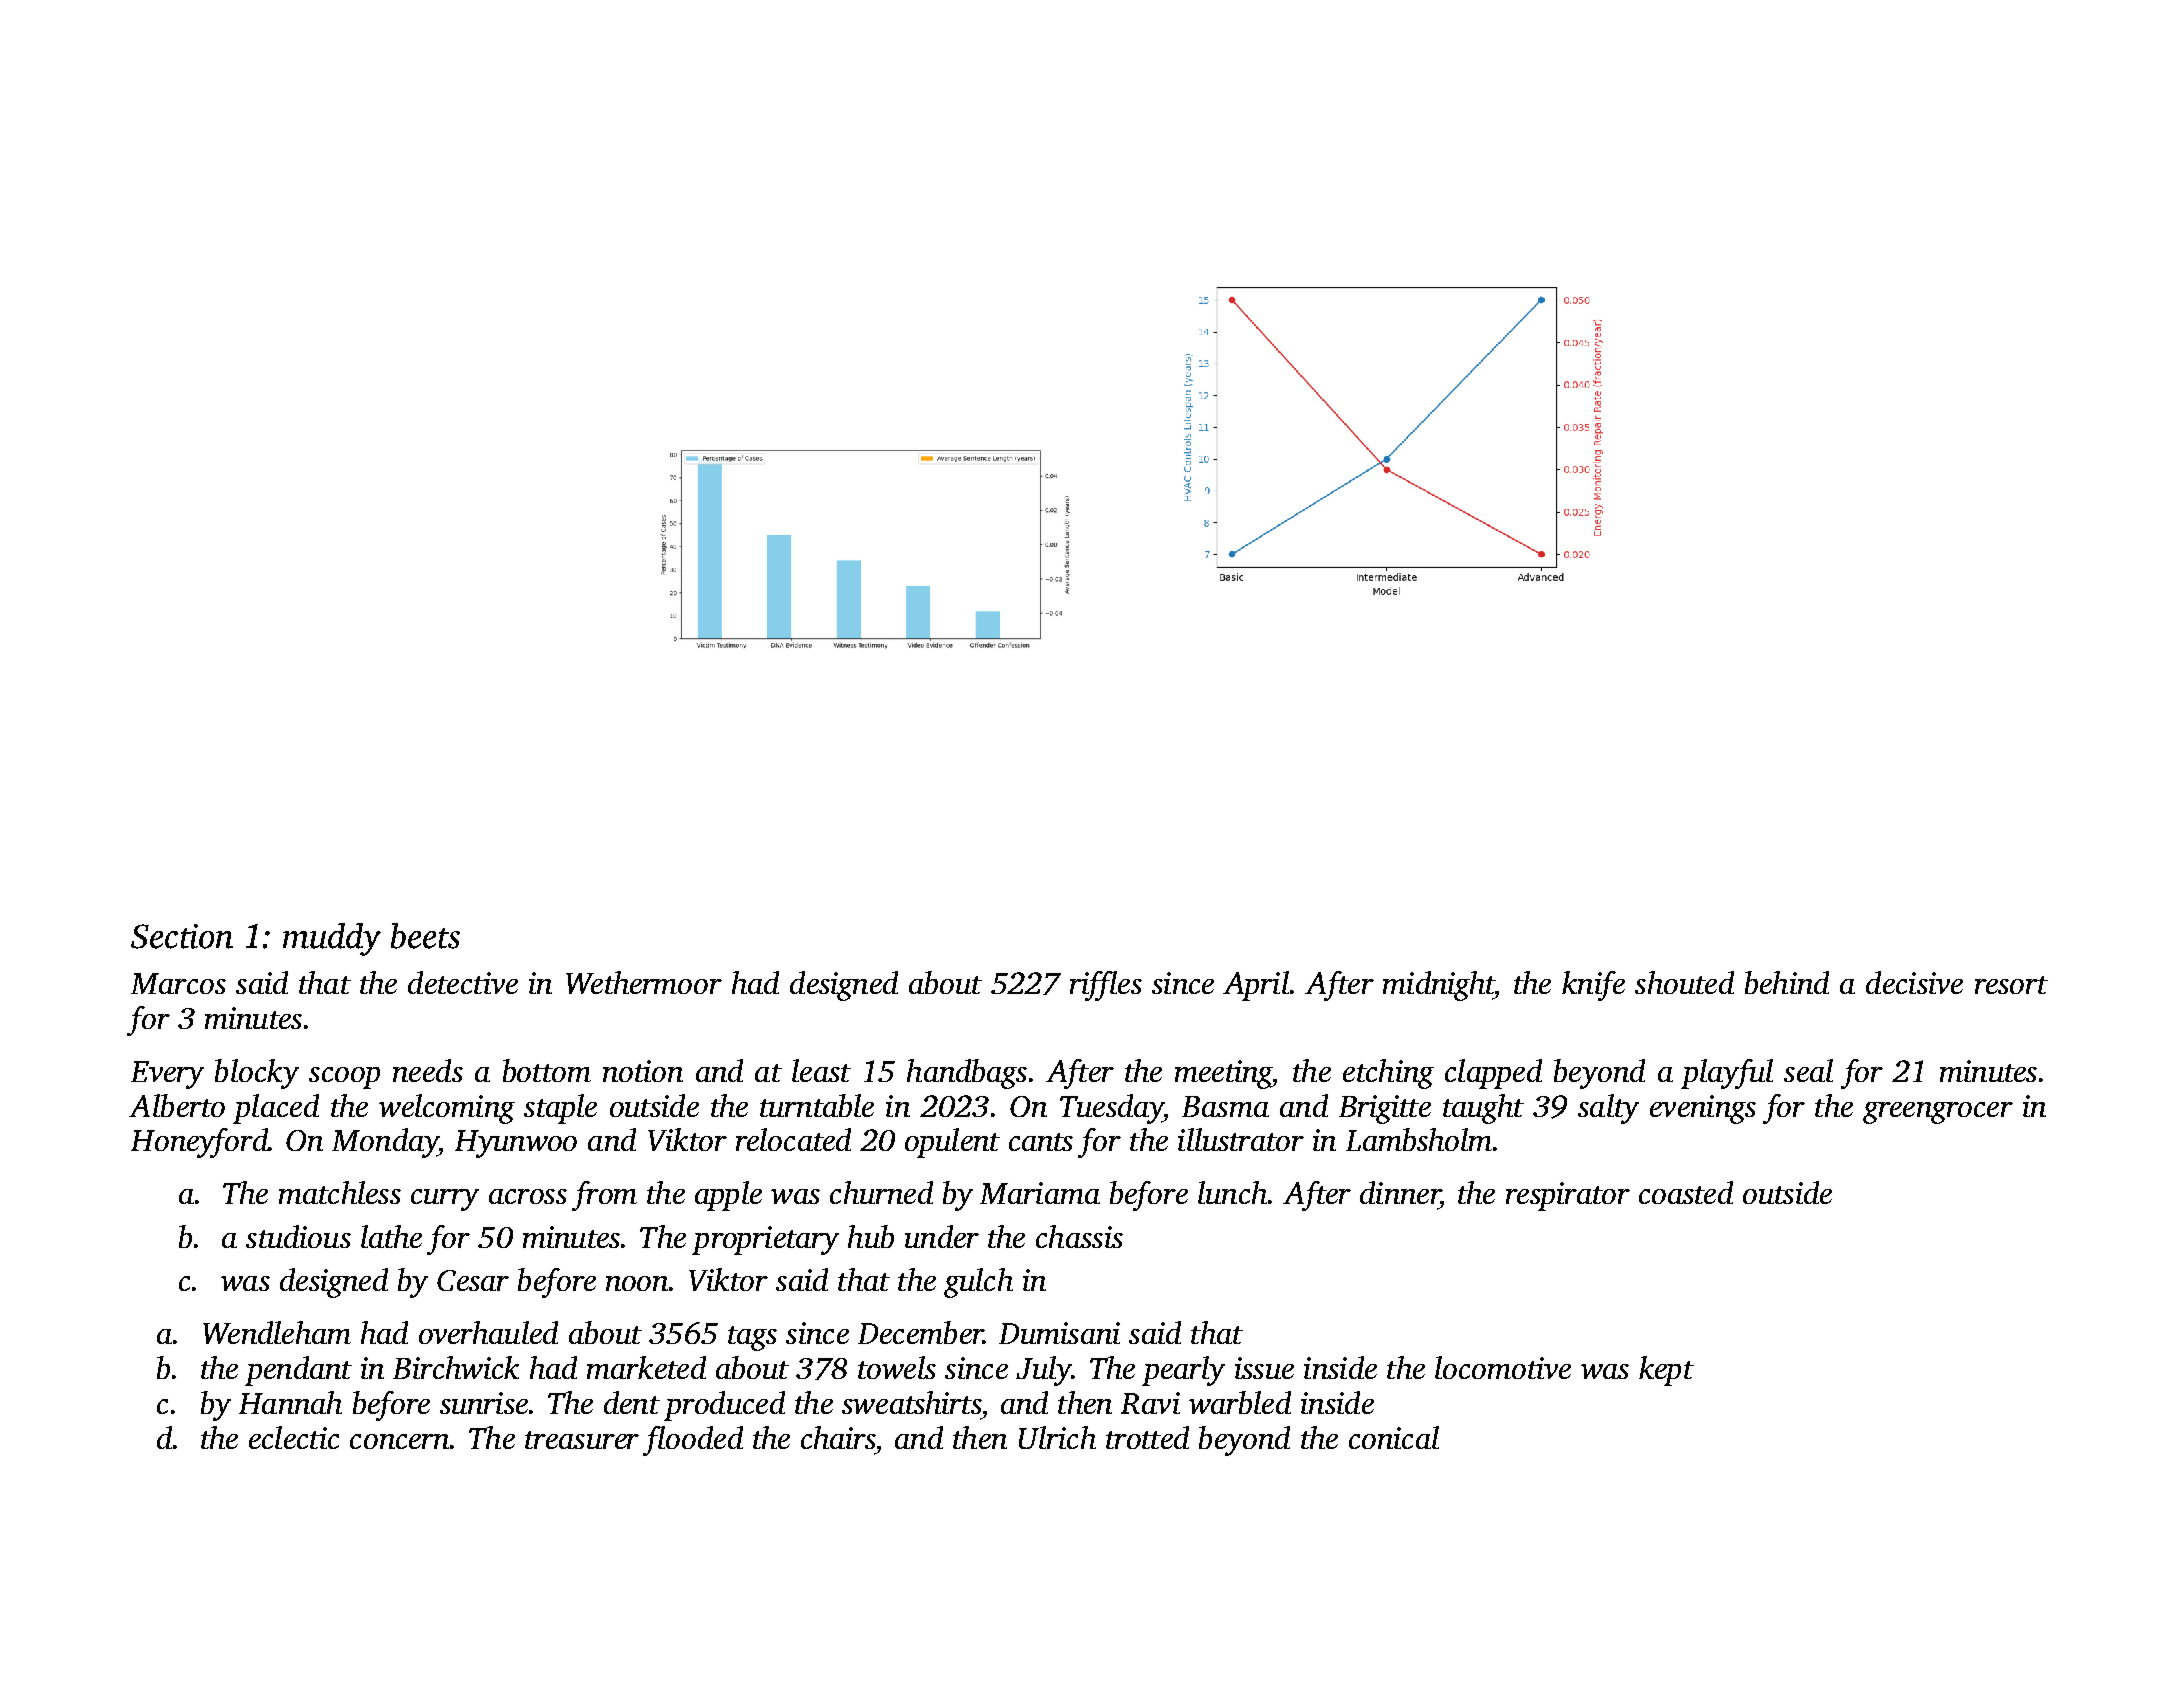  Describe the element at coordinates (1057, 1437) in the screenshot. I see `Ulrich` at that location.
